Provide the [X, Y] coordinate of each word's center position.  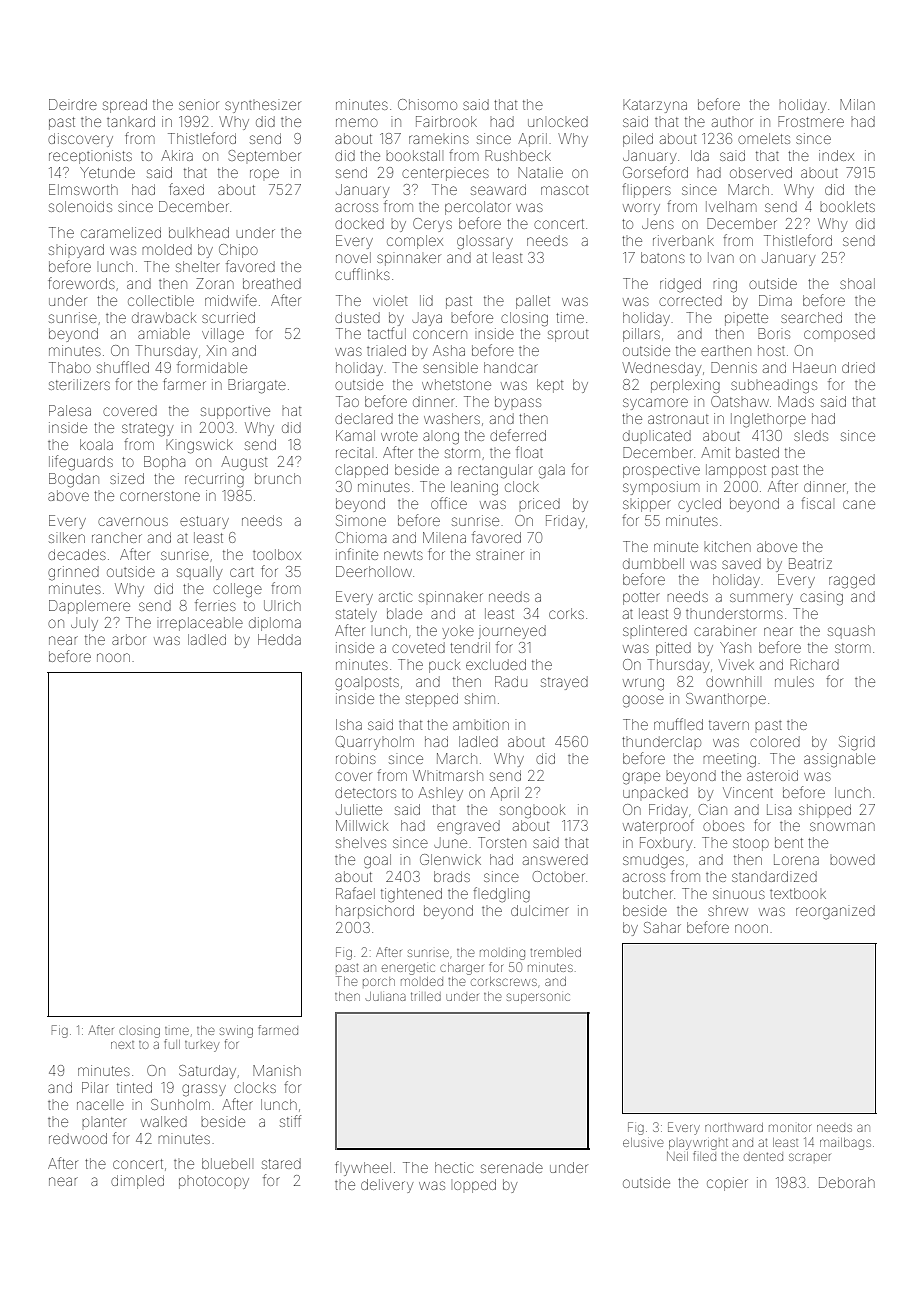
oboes [723, 825]
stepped [432, 700]
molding [502, 954]
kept [550, 386]
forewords [81, 283]
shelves [361, 842]
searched [811, 317]
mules [794, 681]
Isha [349, 724]
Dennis [734, 367]
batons [663, 257]
